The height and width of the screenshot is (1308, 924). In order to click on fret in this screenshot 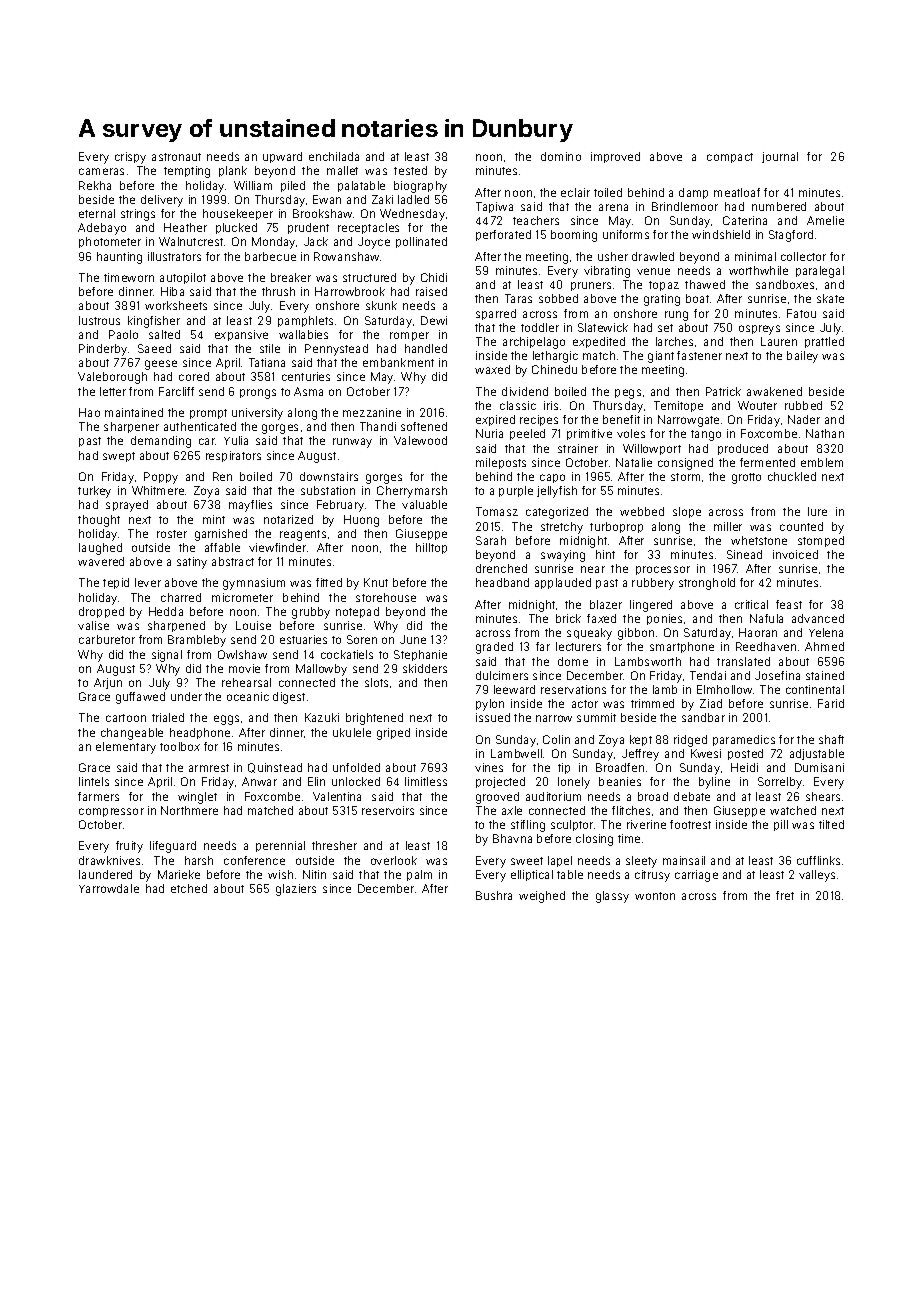, I will do `click(785, 895)`.
